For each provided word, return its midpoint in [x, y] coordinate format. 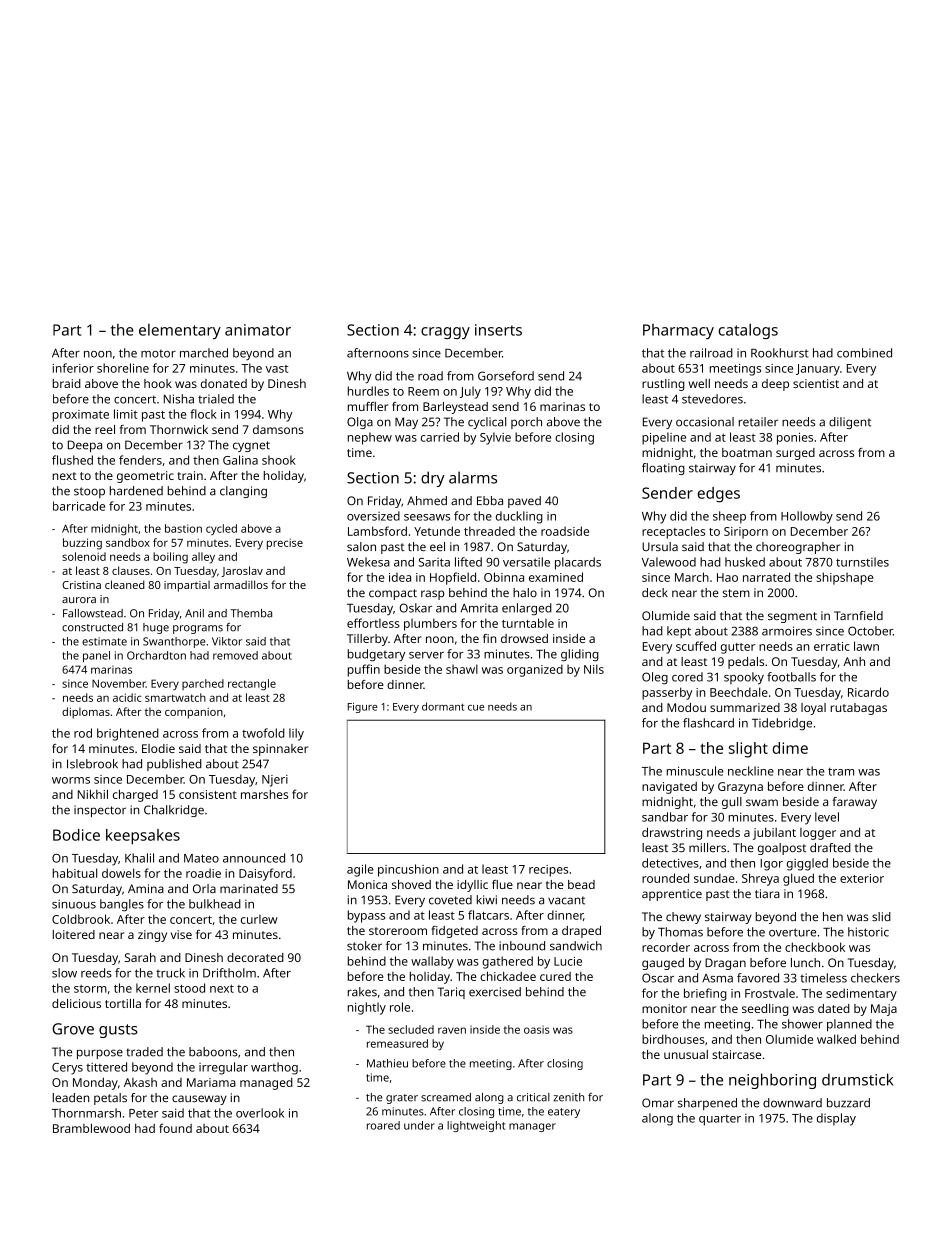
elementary [180, 331]
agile [360, 870]
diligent [850, 423]
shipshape [844, 578]
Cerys [67, 1069]
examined [556, 577]
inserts [498, 330]
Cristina [81, 585]
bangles [122, 905]
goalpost [782, 849]
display [836, 1119]
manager [532, 1127]
